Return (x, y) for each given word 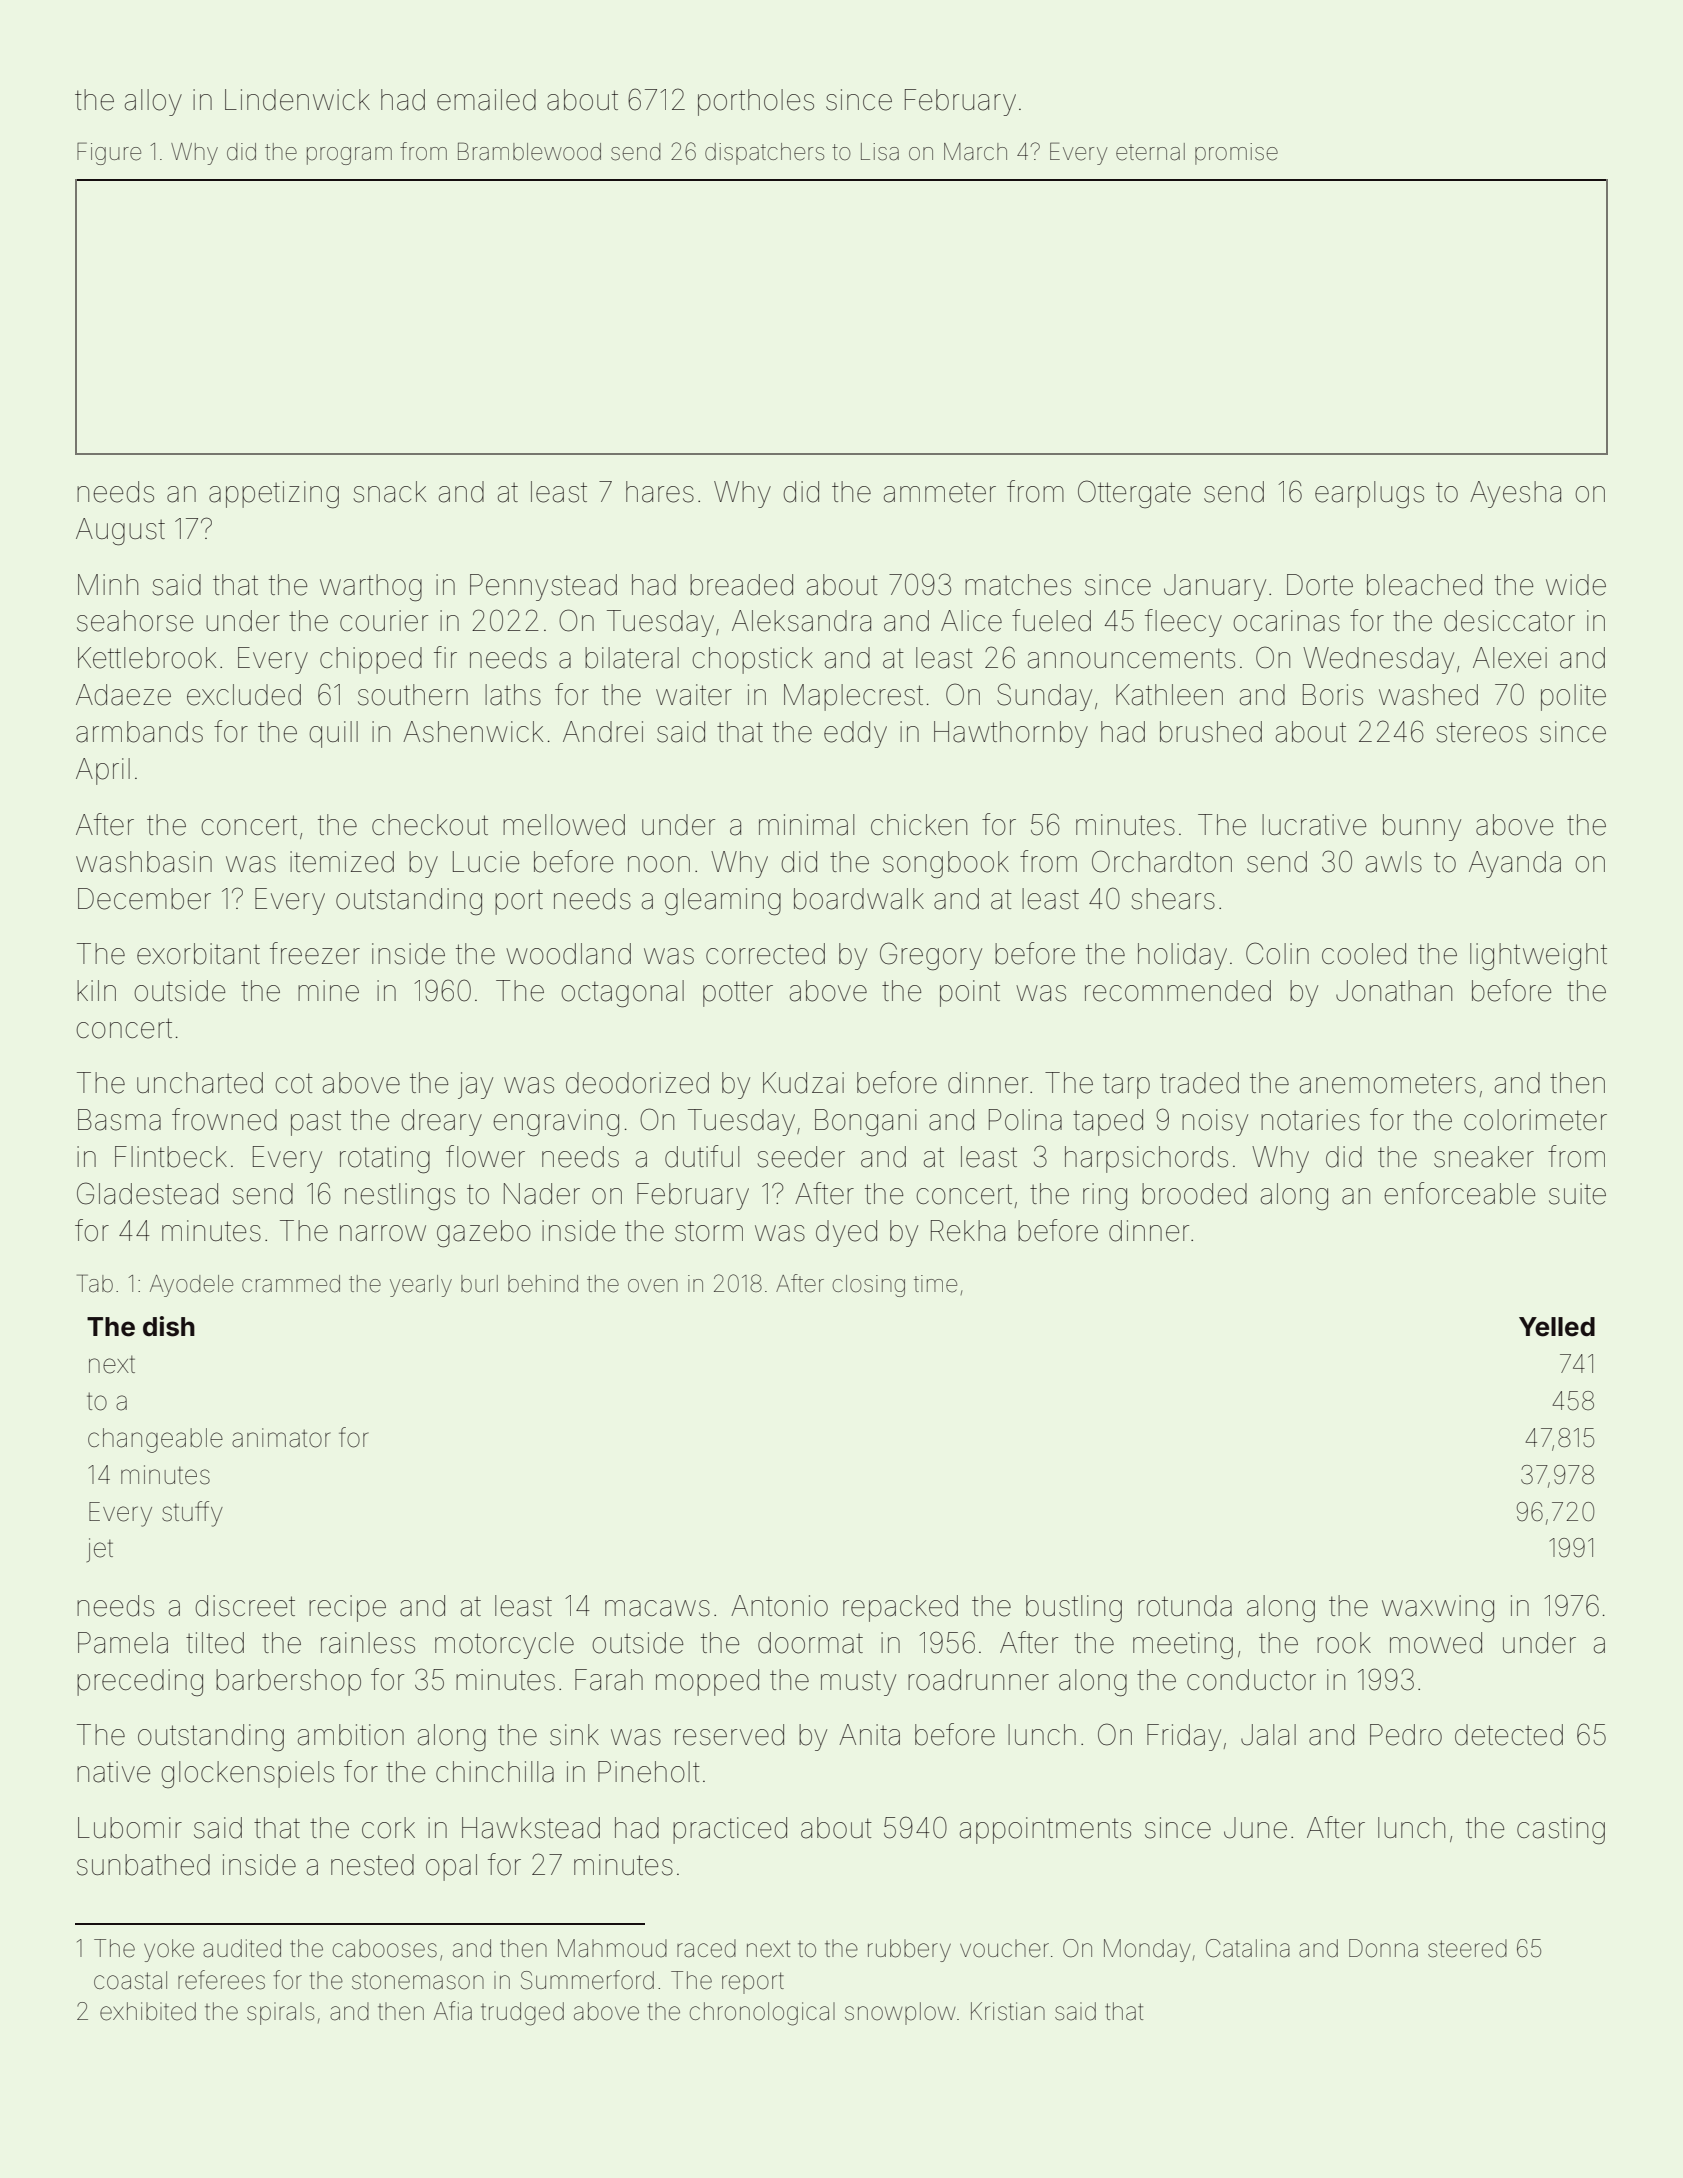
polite (1573, 697)
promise (1236, 154)
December (144, 899)
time (935, 1284)
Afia (453, 2011)
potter (738, 994)
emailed (486, 100)
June (1255, 1828)
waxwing (1438, 1608)
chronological (762, 2014)
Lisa (880, 152)
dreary (441, 1122)
